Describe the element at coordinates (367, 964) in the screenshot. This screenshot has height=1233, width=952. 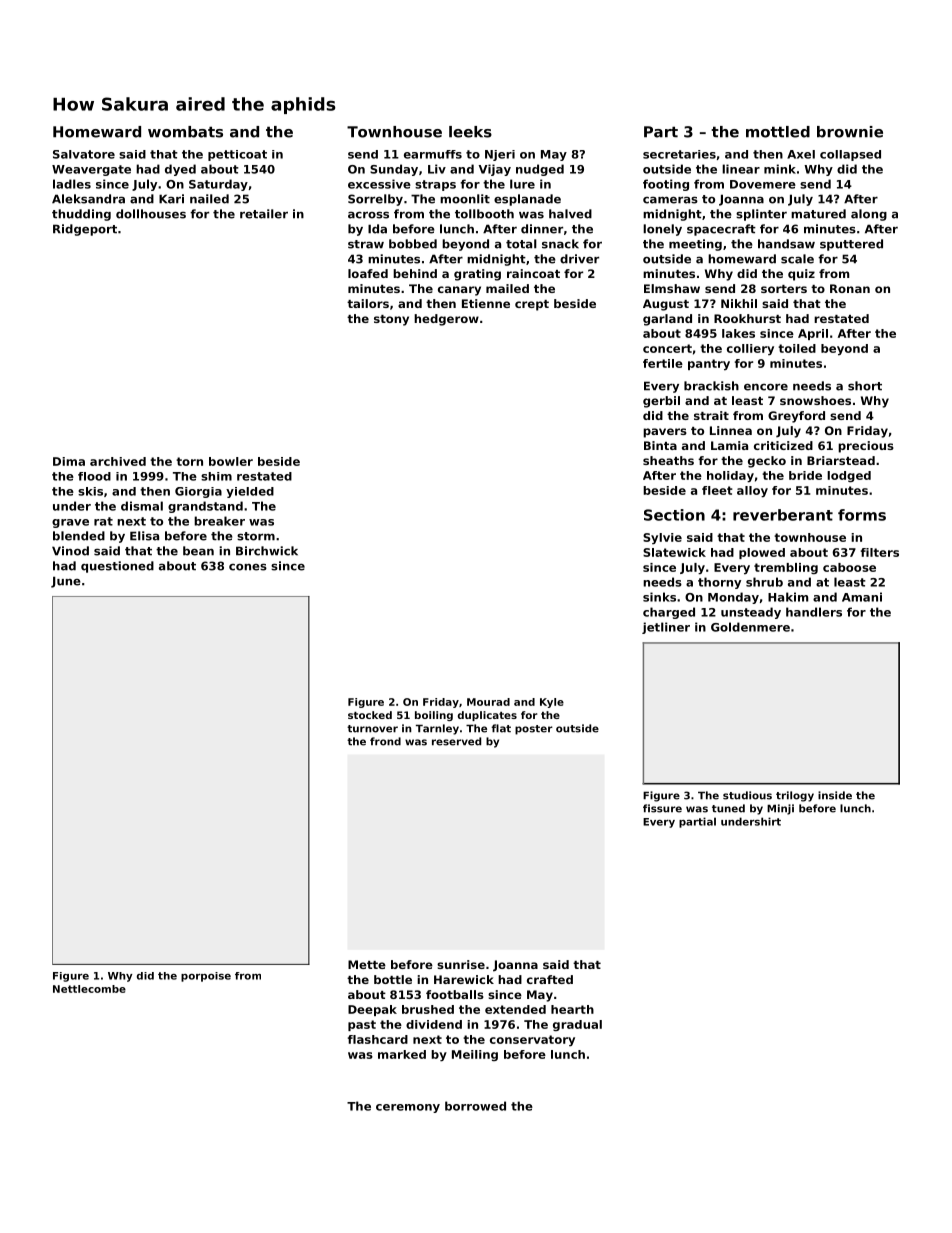
I see `Mette` at that location.
